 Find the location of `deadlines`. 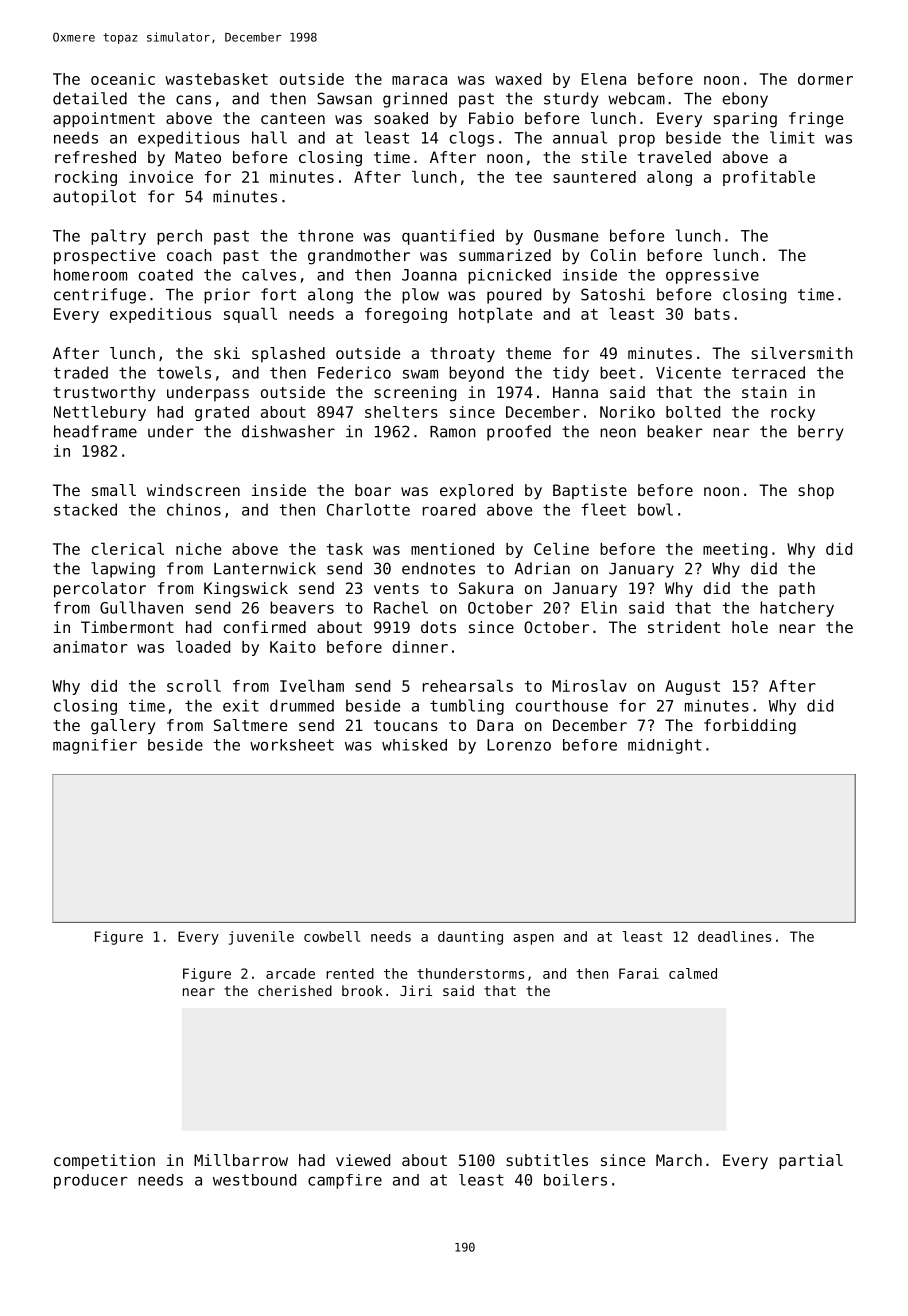

deadlines is located at coordinates (734, 936).
